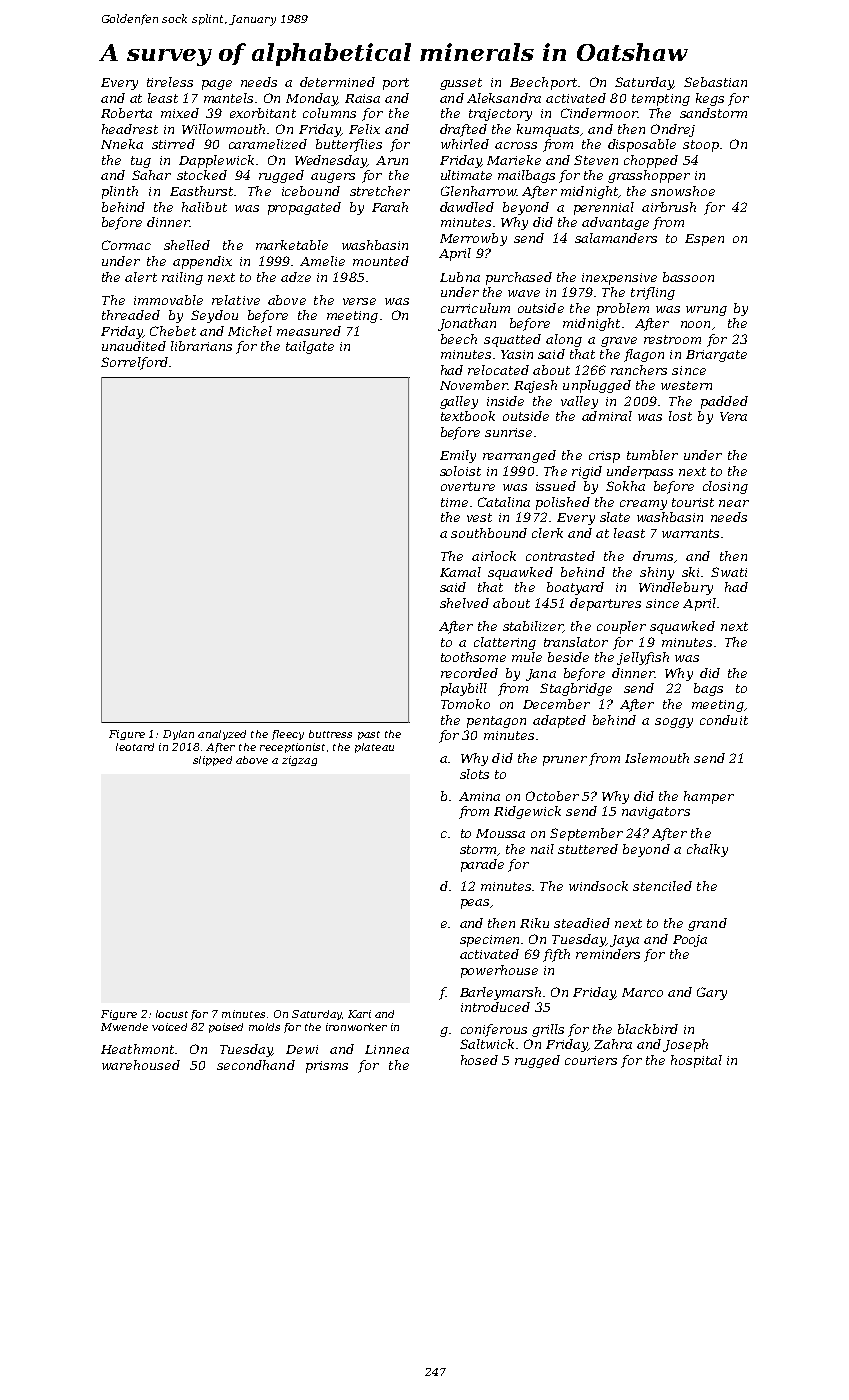 Image resolution: width=849 pixels, height=1400 pixels. Describe the element at coordinates (201, 346) in the screenshot. I see `librarians` at that location.
